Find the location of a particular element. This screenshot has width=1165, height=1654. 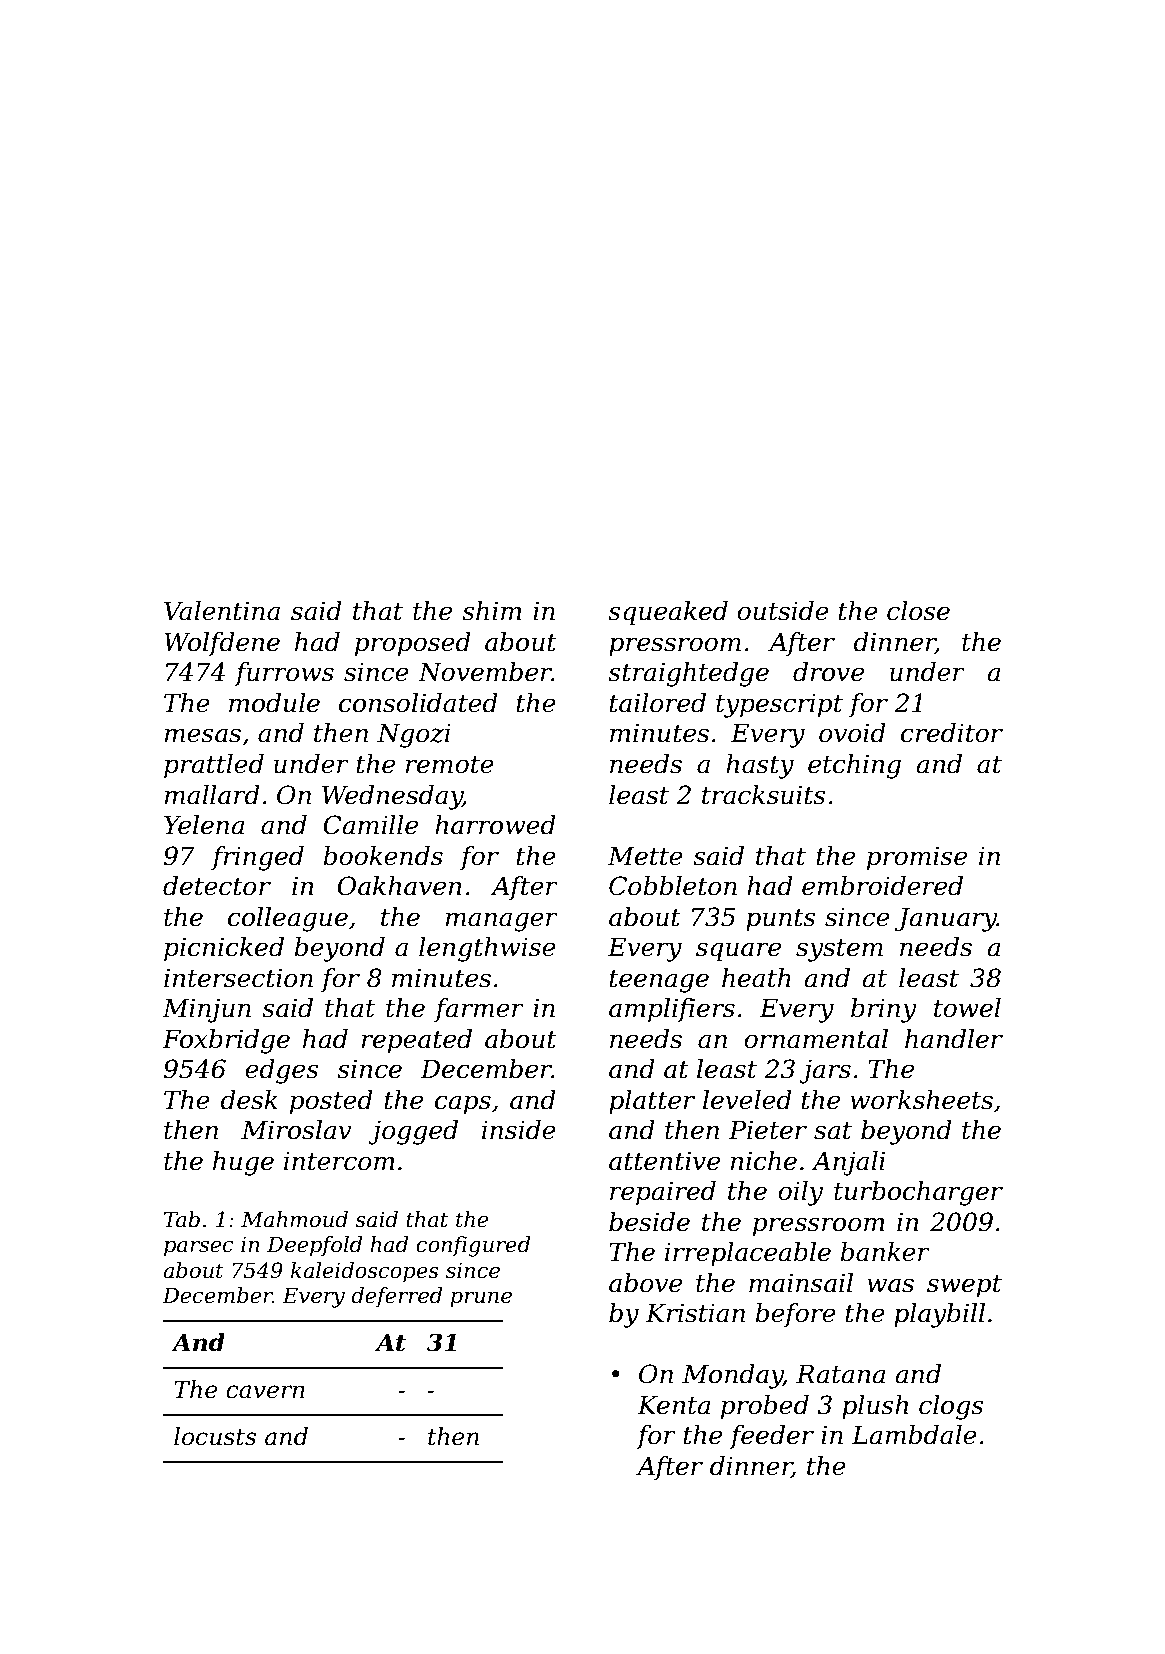

creditor is located at coordinates (952, 733).
